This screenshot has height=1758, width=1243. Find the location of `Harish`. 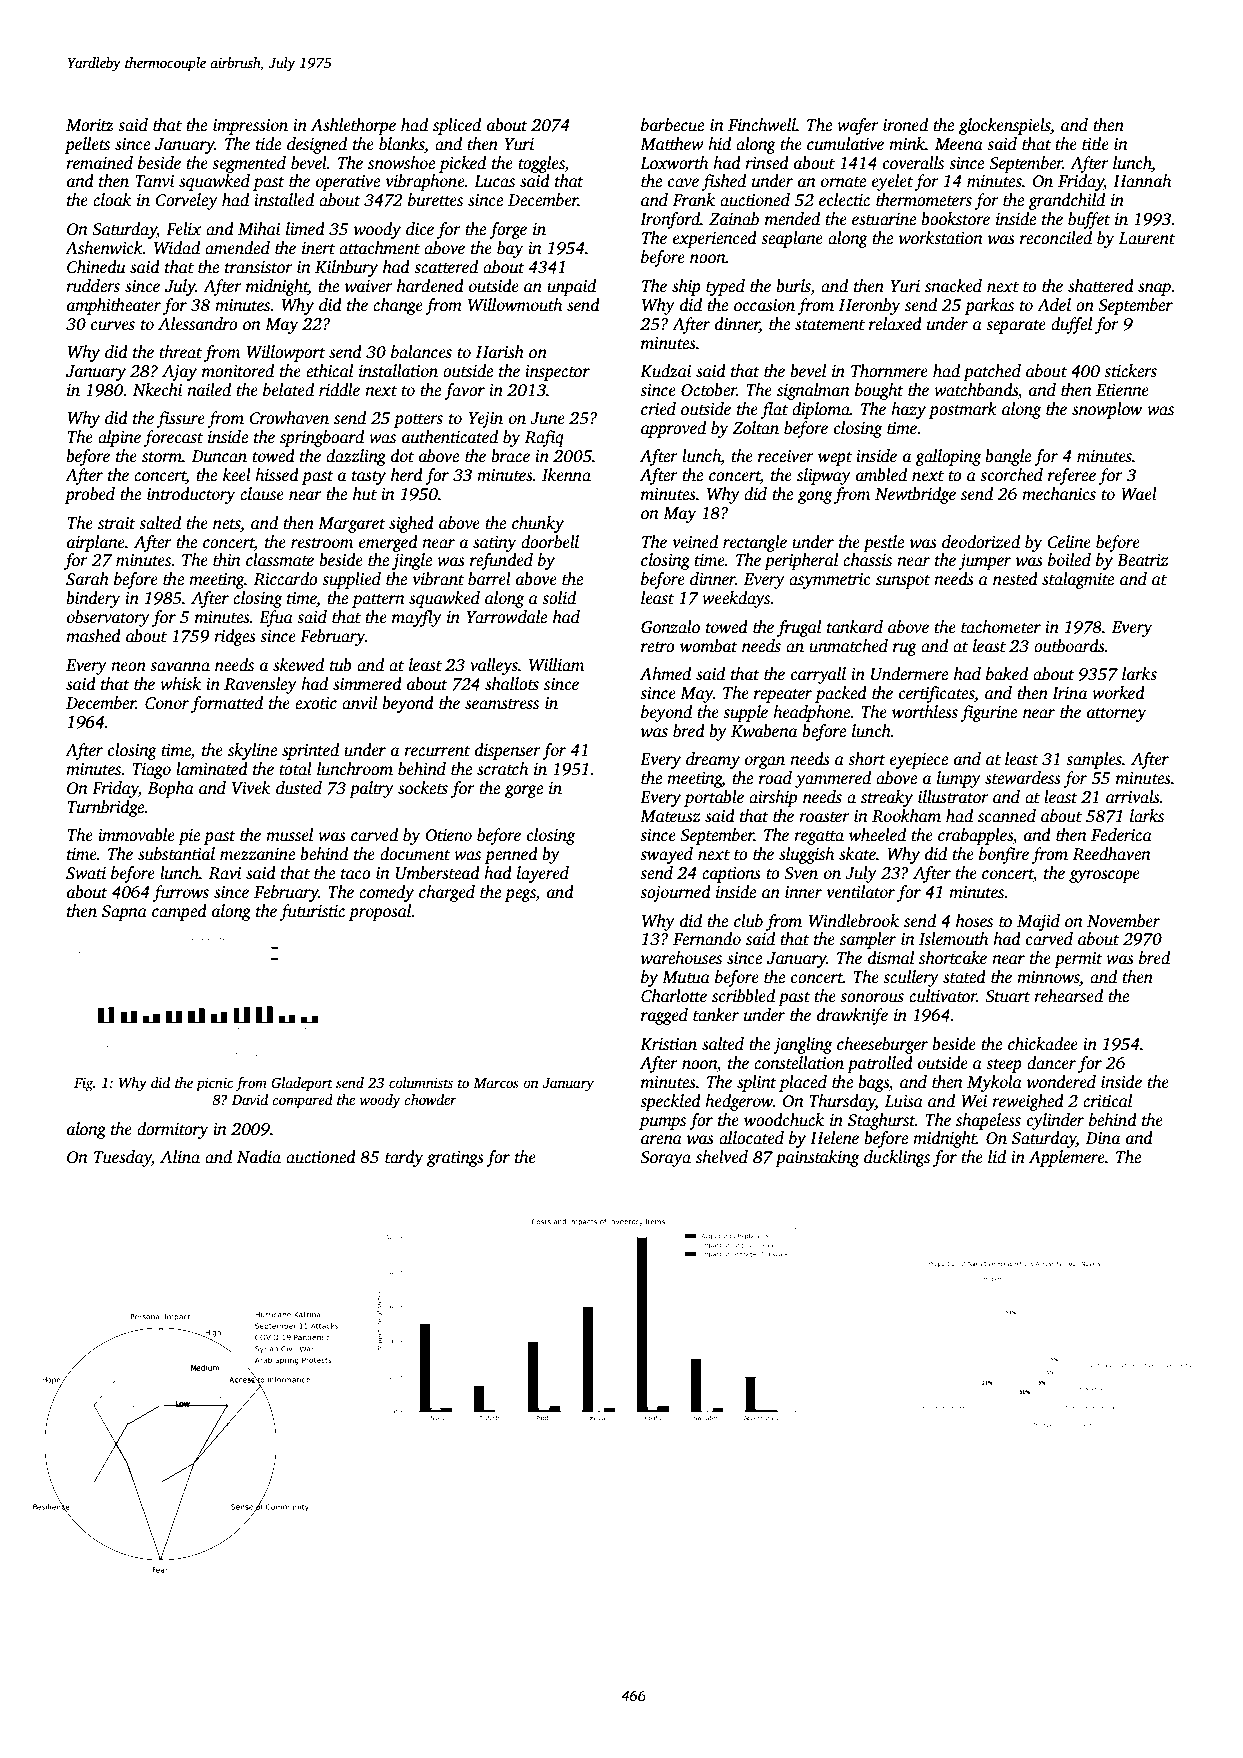

Harish is located at coordinates (499, 352).
